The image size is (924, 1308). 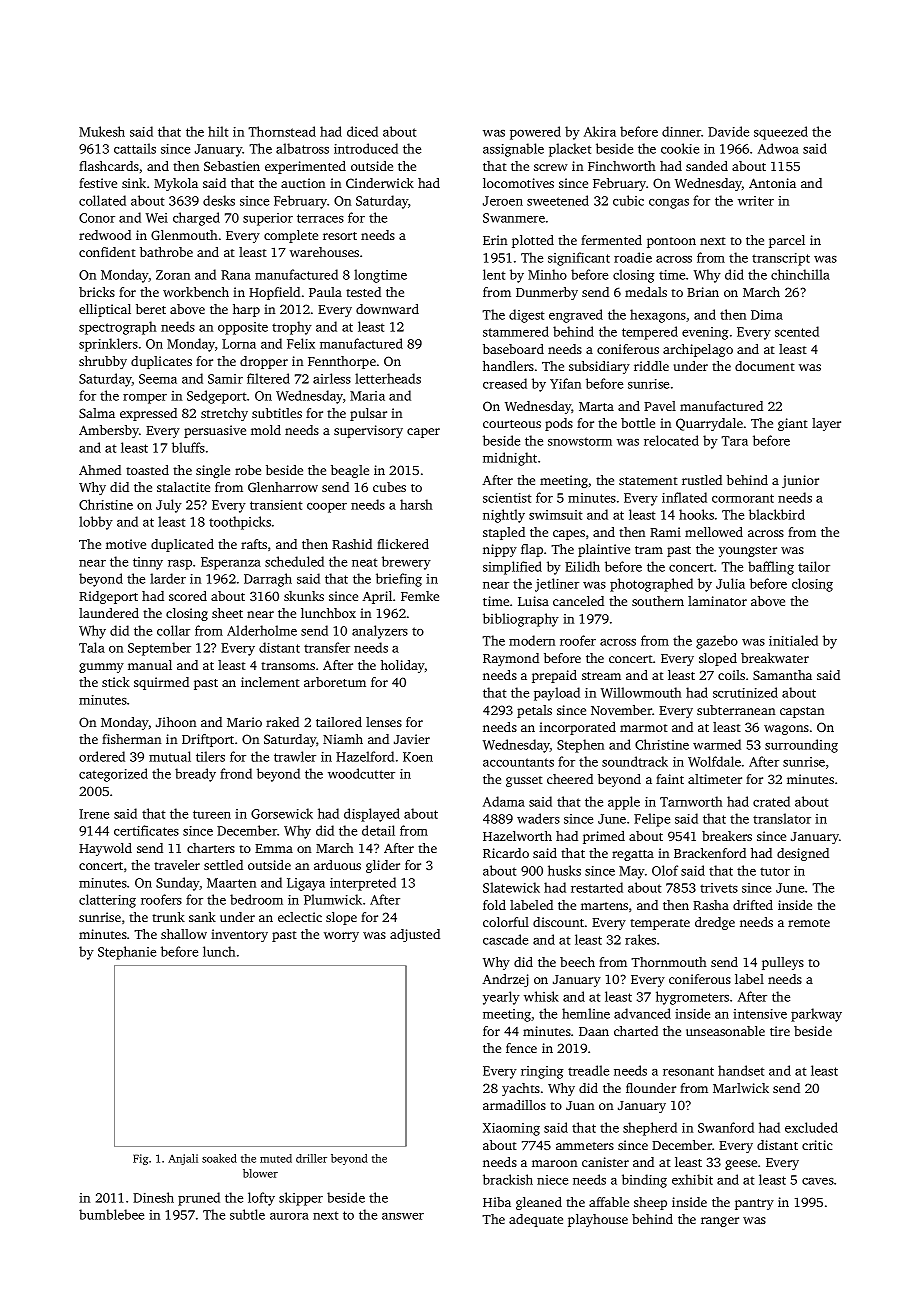 What do you see at coordinates (720, 1222) in the screenshot?
I see `ranger` at bounding box center [720, 1222].
